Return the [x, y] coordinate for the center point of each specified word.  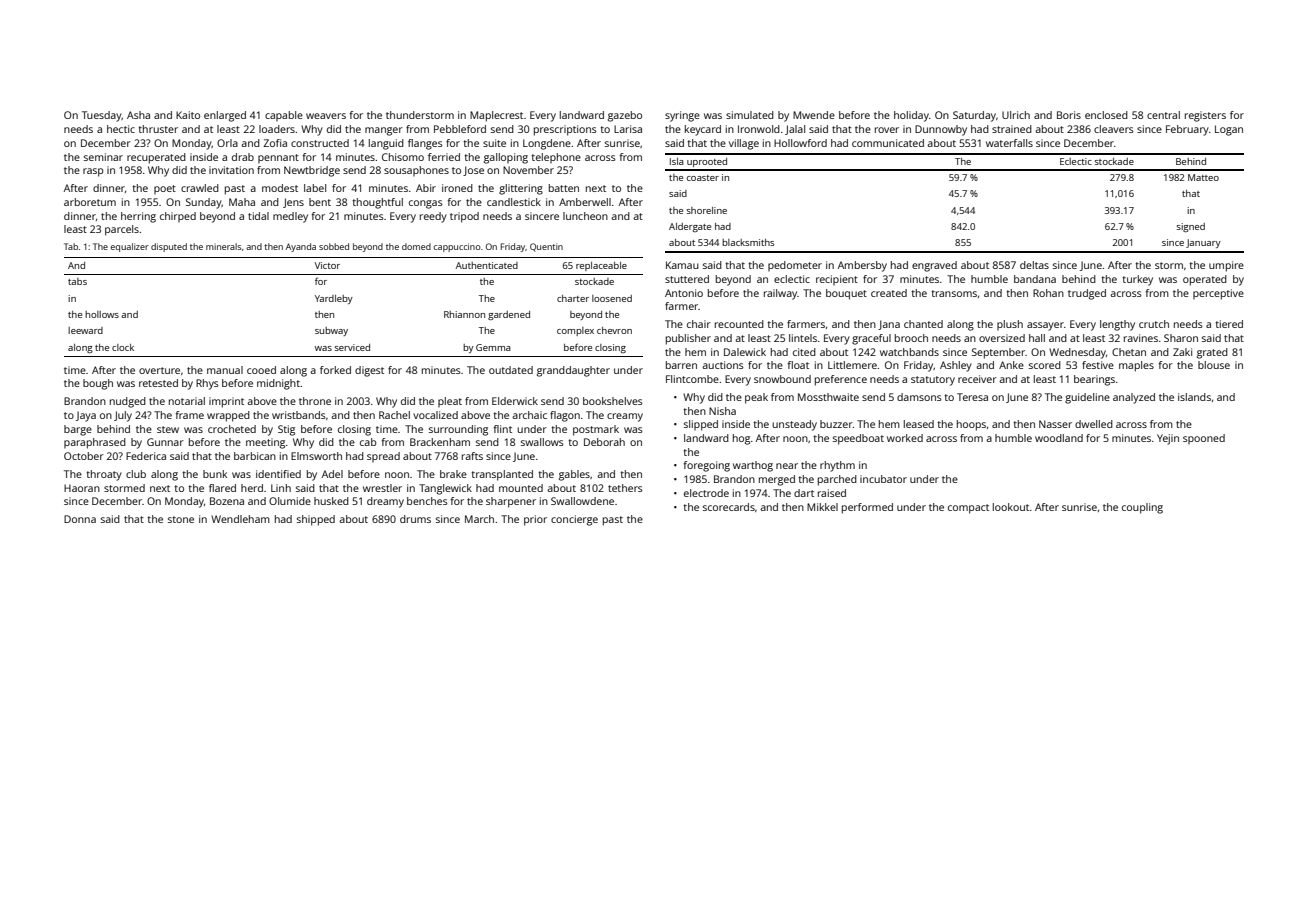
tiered [1229, 324]
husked [331, 501]
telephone [556, 158]
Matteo [1203, 177]
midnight [278, 384]
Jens [293, 203]
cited [804, 352]
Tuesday [102, 116]
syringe [682, 116]
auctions [723, 365]
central [1163, 115]
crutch [1154, 324]
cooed [261, 370]
